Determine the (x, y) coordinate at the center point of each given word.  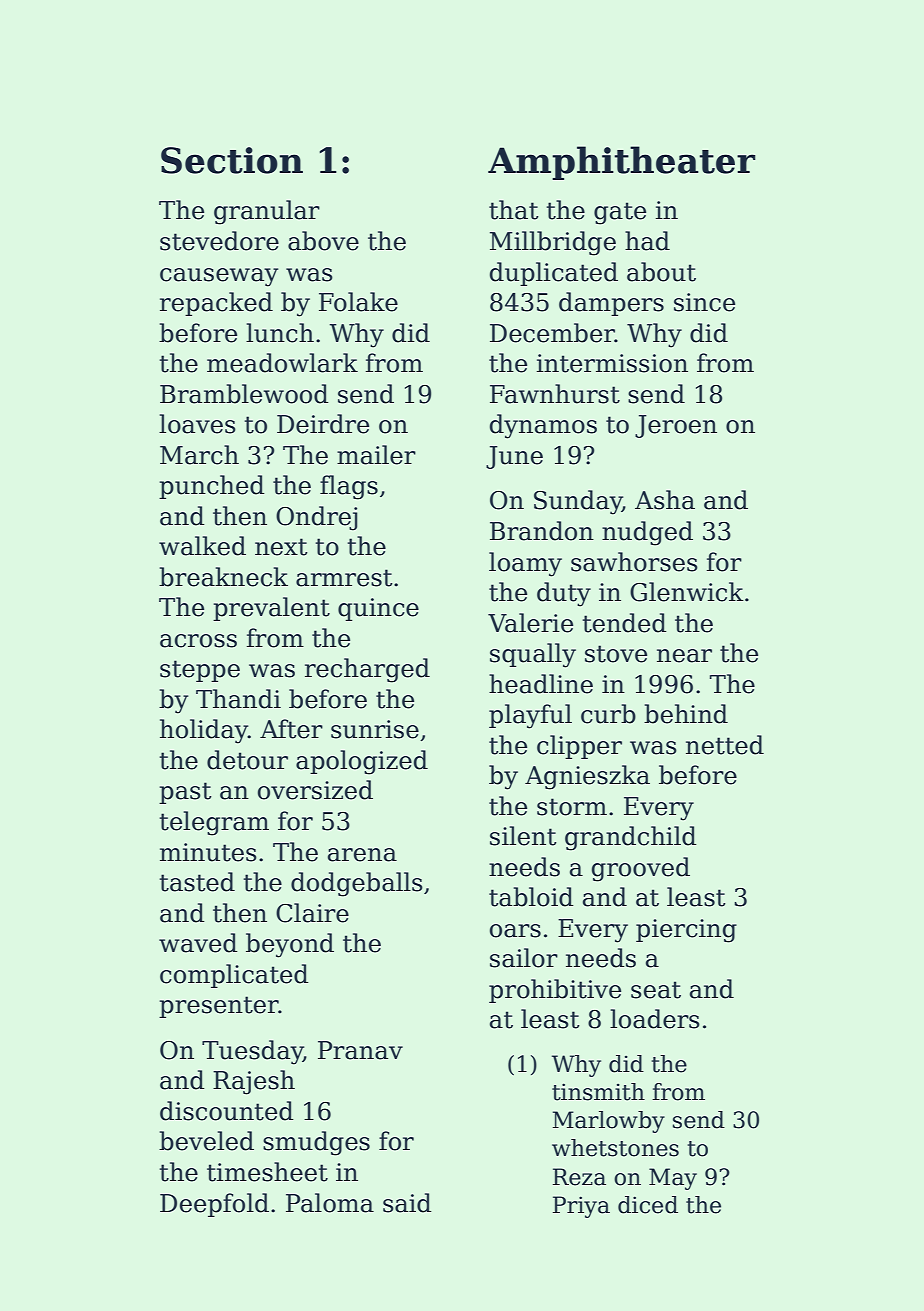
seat (656, 990)
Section (232, 160)
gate (620, 213)
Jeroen (676, 426)
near (684, 656)
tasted (197, 882)
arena (362, 855)
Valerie (530, 623)
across (198, 641)
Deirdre (323, 424)
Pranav (360, 1050)
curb (608, 714)
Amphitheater (622, 163)
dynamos (543, 426)
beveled (206, 1141)
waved (198, 943)
